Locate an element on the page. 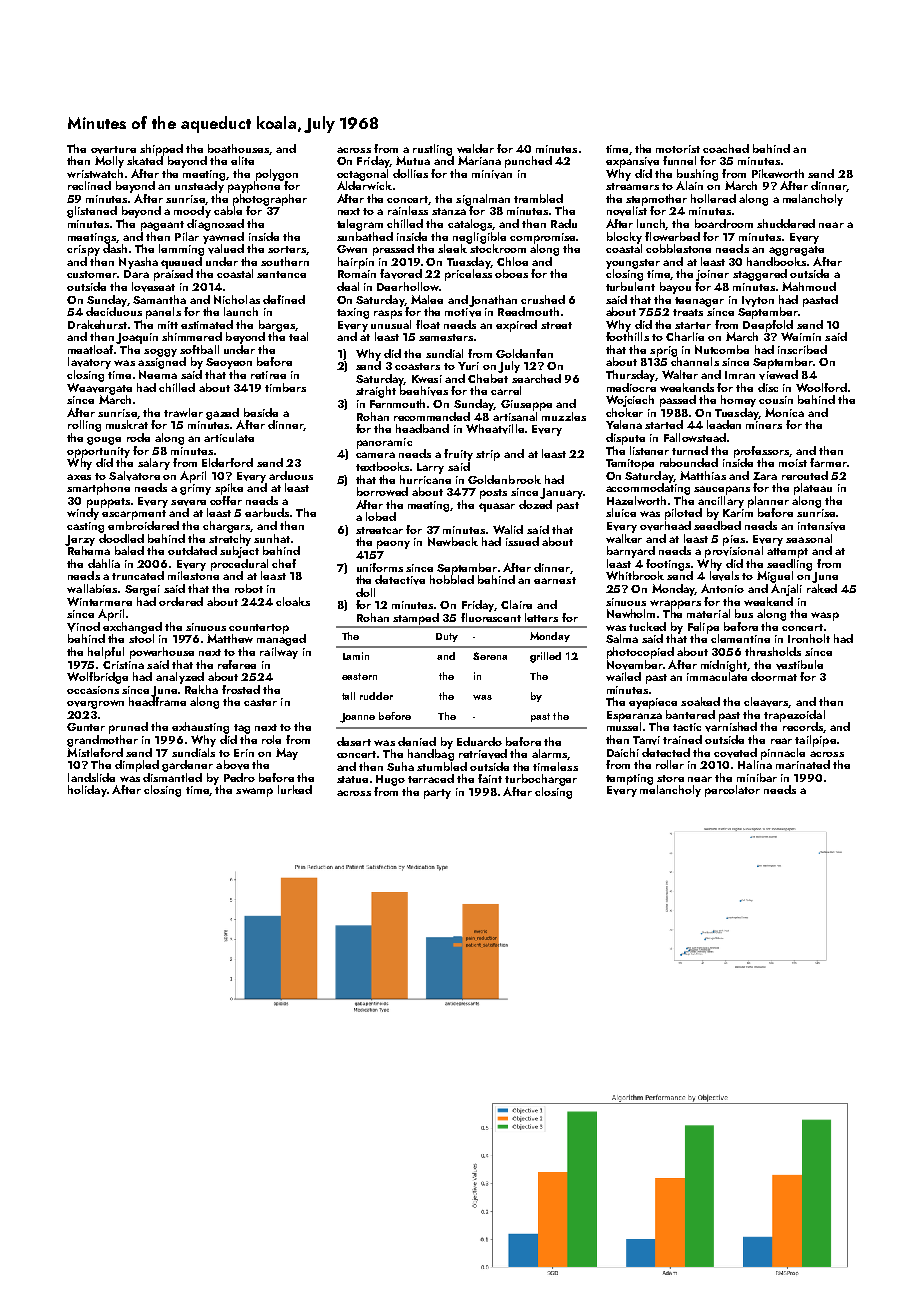 The height and width of the page is (1308, 924). overture is located at coordinates (113, 150).
